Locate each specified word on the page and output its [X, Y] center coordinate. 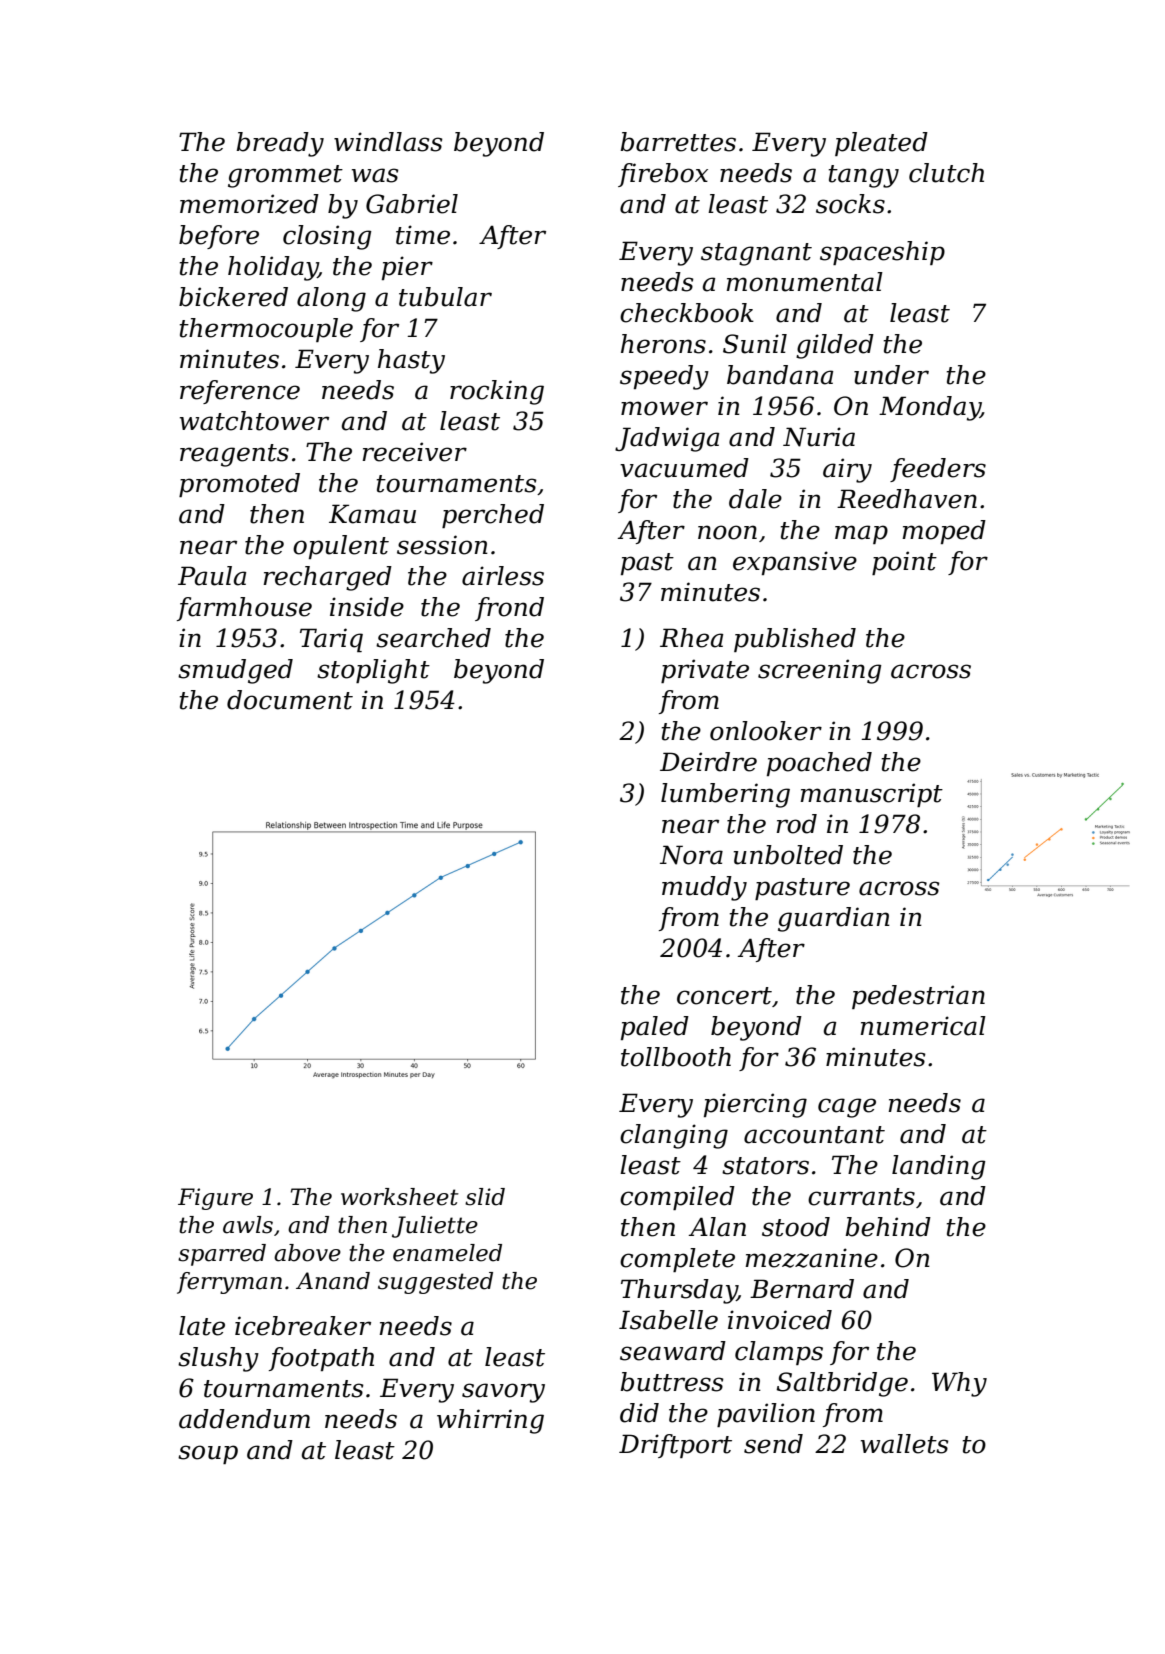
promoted [239, 485]
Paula [212, 576]
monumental [804, 282]
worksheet [400, 1197]
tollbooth [676, 1057]
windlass [388, 142]
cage [847, 1108]
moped [944, 532]
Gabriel [412, 204]
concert [724, 996]
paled [655, 1028]
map [861, 534]
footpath [321, 1359]
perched [493, 516]
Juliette [435, 1227]
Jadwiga [667, 439]
